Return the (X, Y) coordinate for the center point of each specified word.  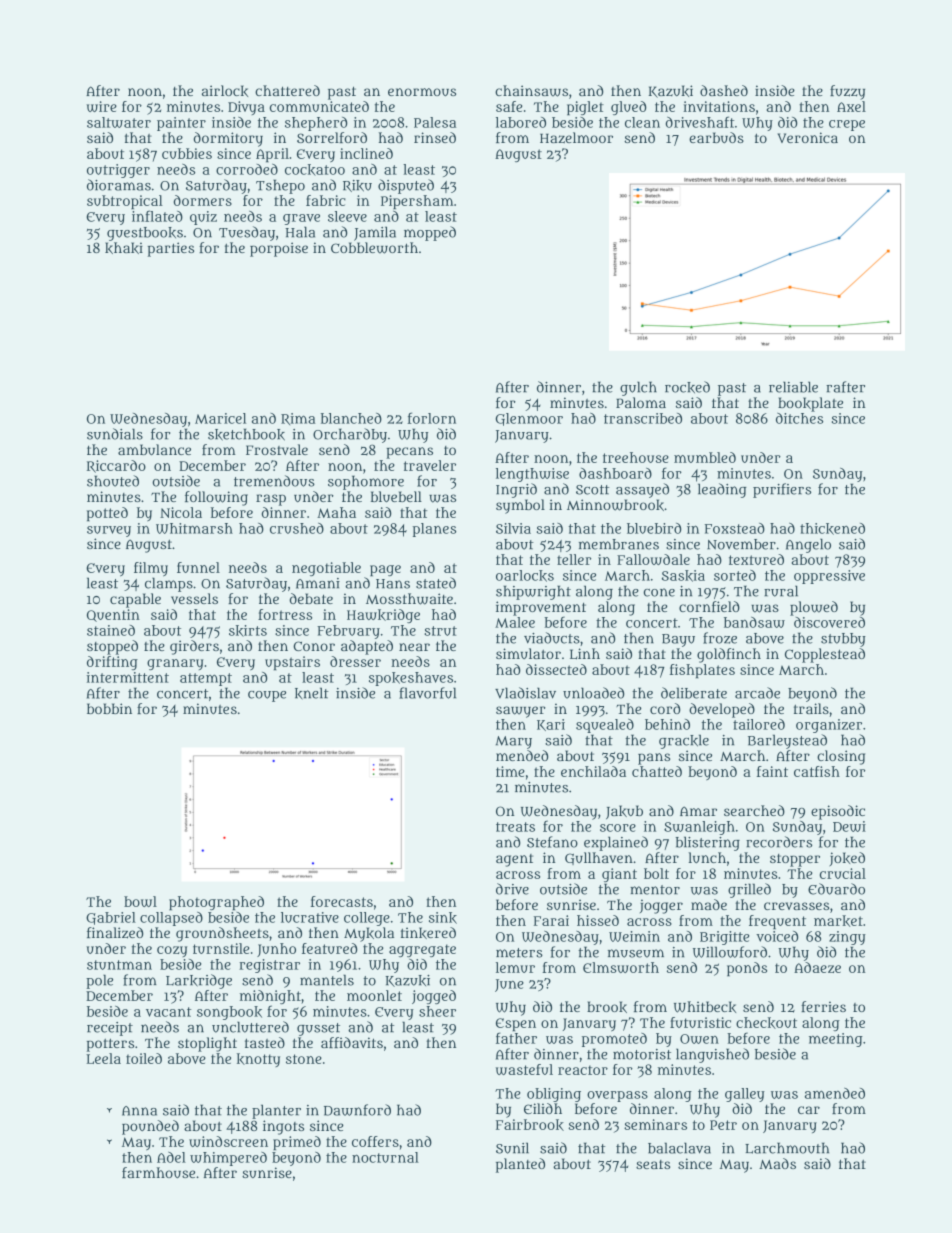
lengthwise (532, 475)
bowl (140, 901)
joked (847, 859)
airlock (225, 91)
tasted (265, 1042)
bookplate (810, 404)
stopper (795, 860)
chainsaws (531, 91)
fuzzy (847, 92)
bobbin (109, 708)
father (516, 1038)
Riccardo (116, 466)
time (510, 771)
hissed (598, 920)
